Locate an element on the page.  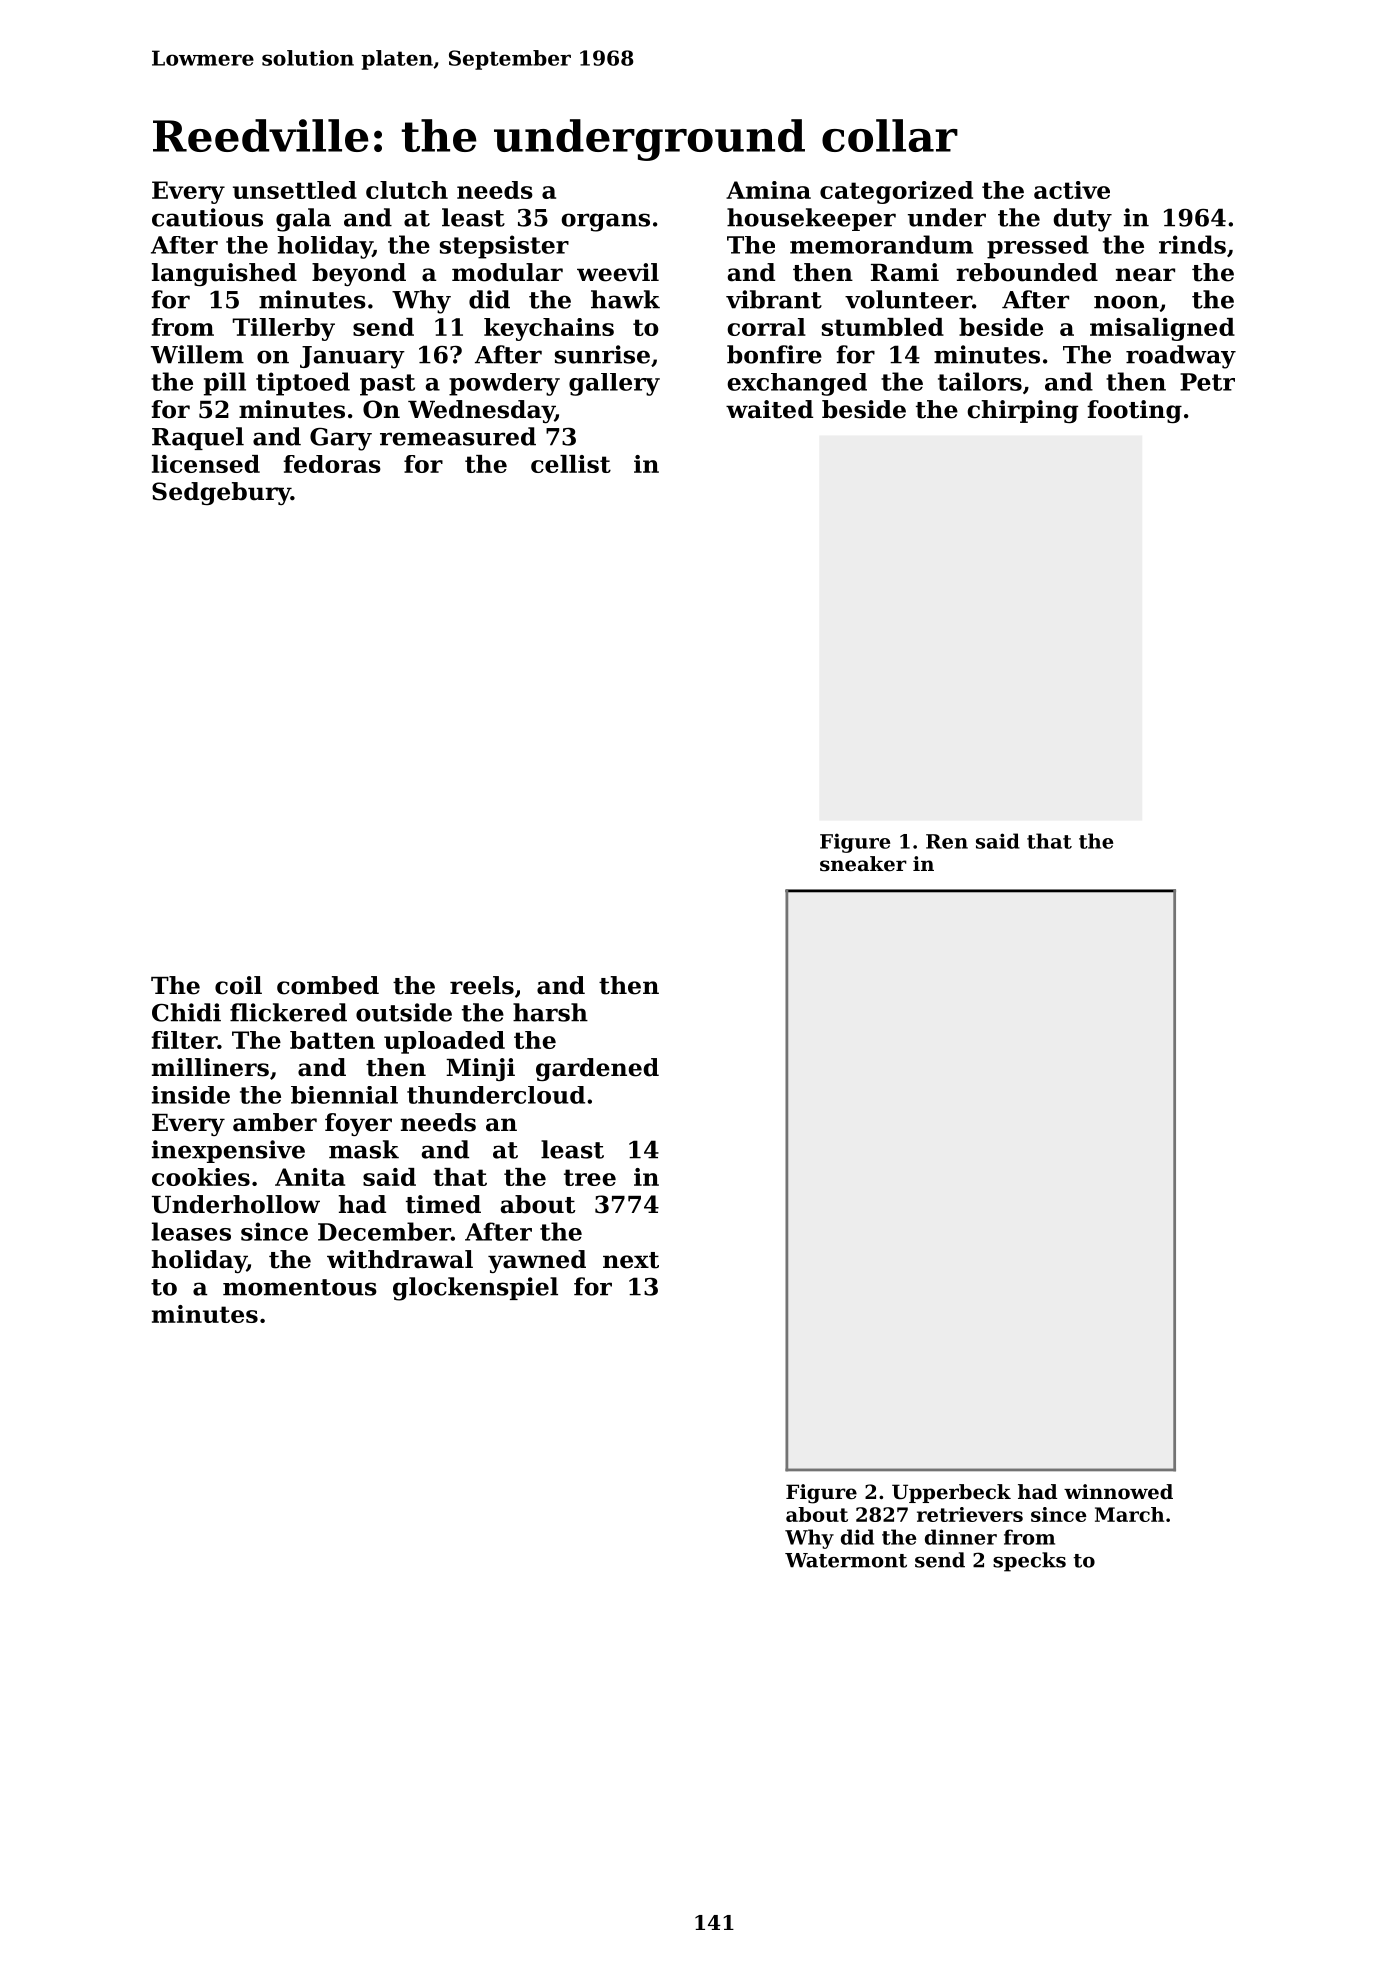
momentous is located at coordinates (300, 1287).
